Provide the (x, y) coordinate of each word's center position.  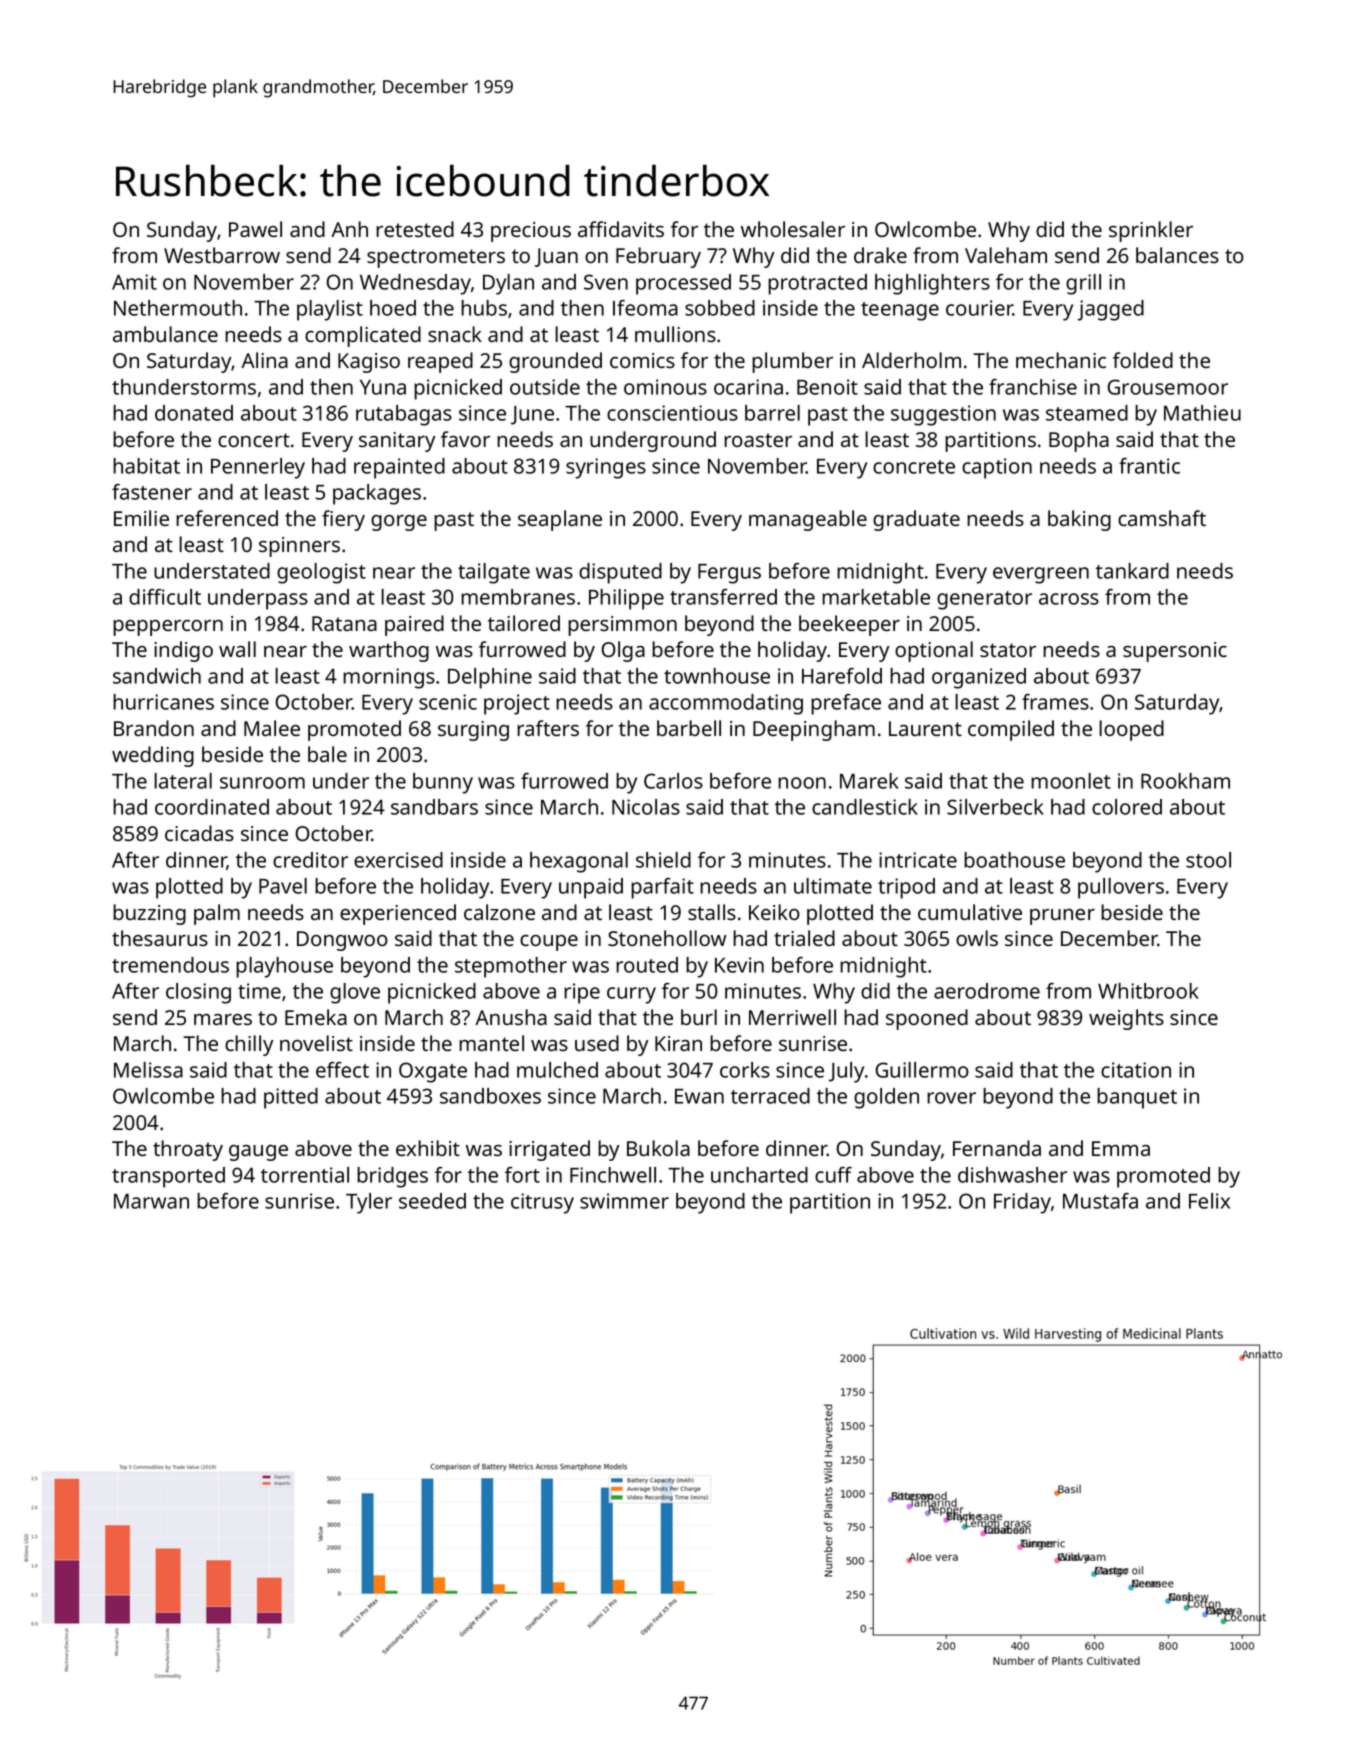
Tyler (369, 1203)
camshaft (1162, 518)
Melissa (148, 1070)
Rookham (1185, 781)
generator (984, 600)
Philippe (626, 599)
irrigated (549, 1150)
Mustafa (1100, 1201)
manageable (808, 520)
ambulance (165, 334)
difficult (165, 597)
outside (545, 387)
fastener (152, 492)
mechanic (1061, 360)
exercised (398, 860)
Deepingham (814, 730)
